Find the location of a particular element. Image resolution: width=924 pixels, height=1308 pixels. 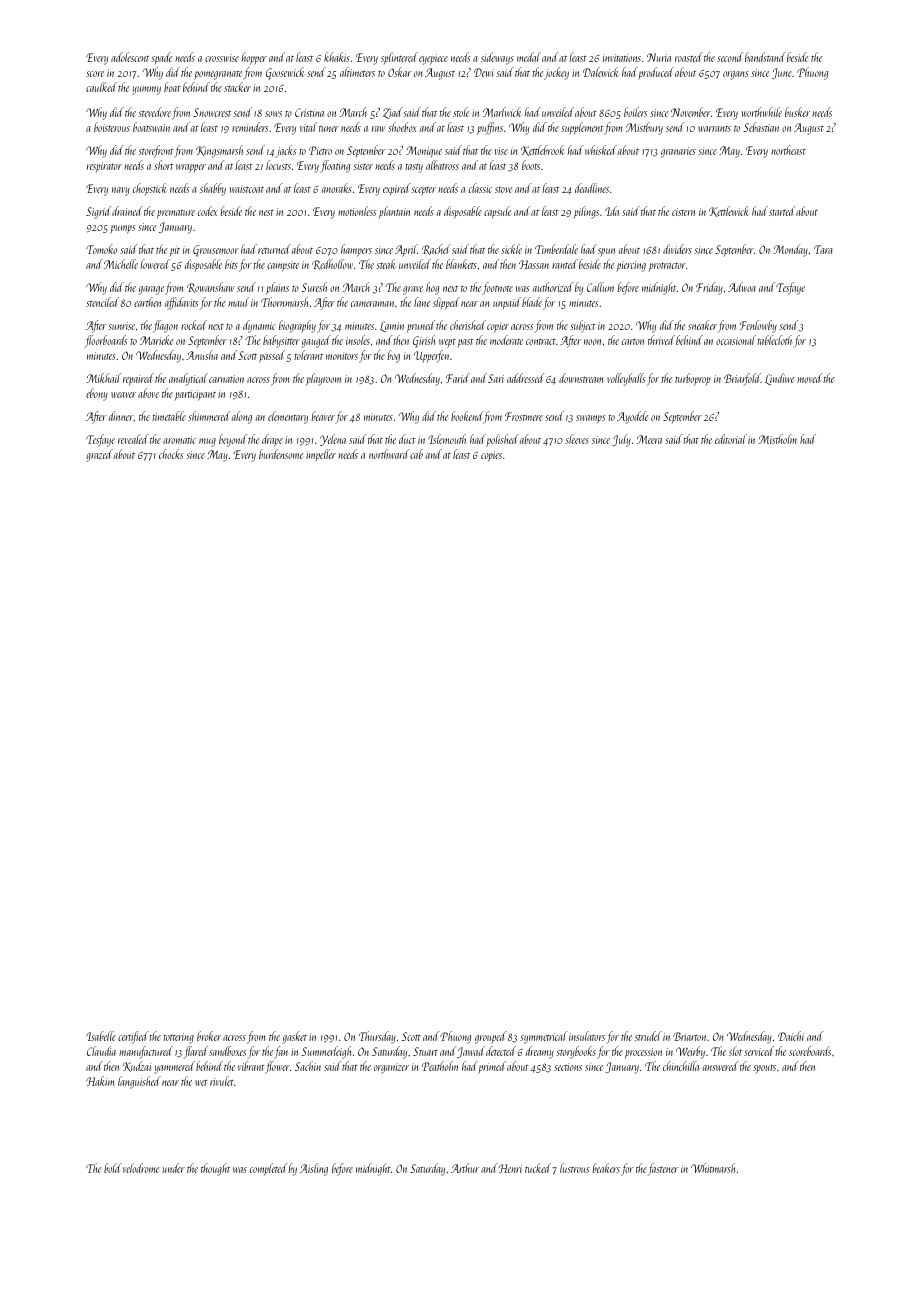

Kudzai is located at coordinates (137, 1066).
